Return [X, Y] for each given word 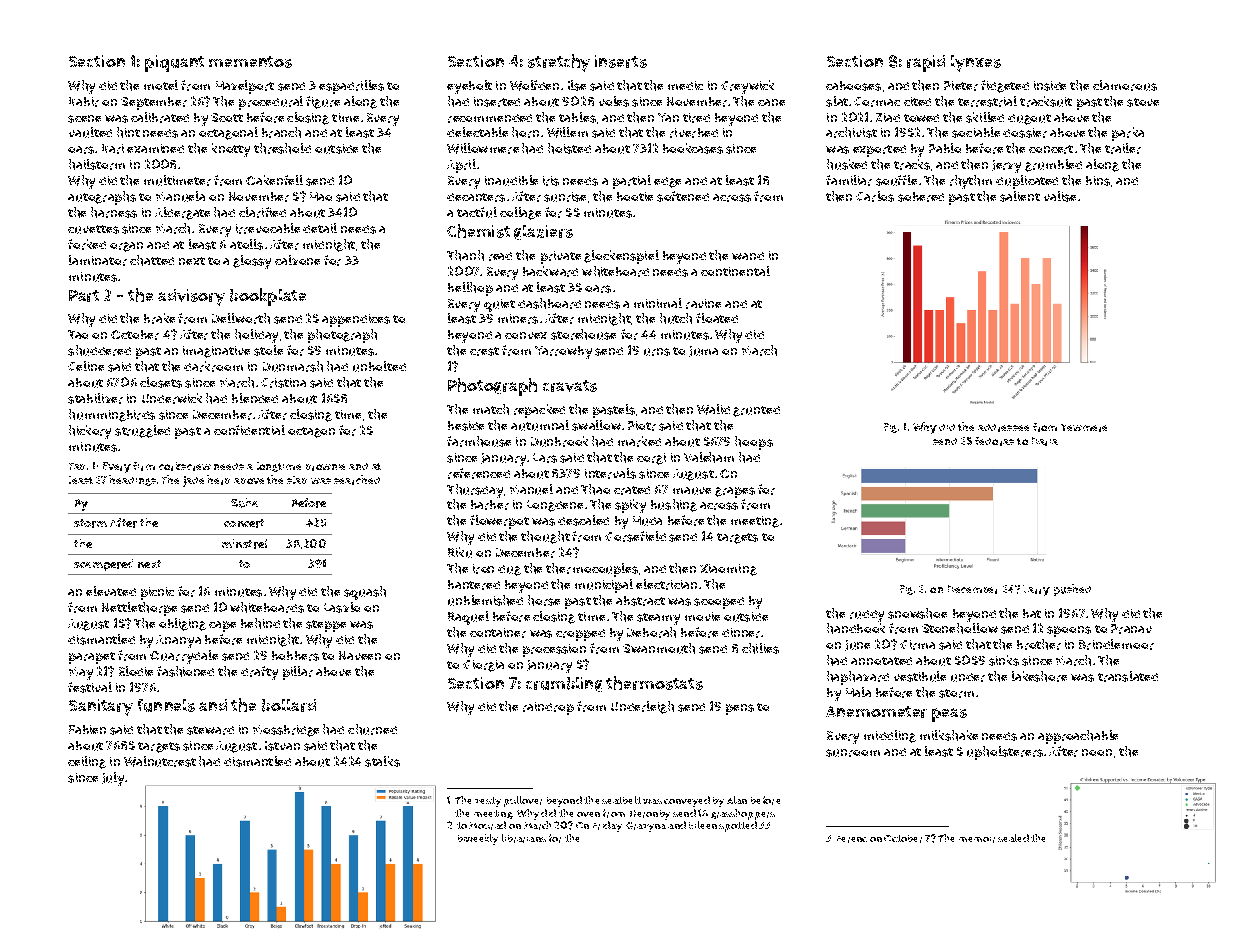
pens [740, 709]
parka [1128, 134]
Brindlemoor [1116, 644]
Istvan [282, 746]
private [561, 257]
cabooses [853, 86]
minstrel [244, 544]
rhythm [971, 182]
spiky [630, 506]
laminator [98, 260]
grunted [756, 411]
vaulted [90, 132]
